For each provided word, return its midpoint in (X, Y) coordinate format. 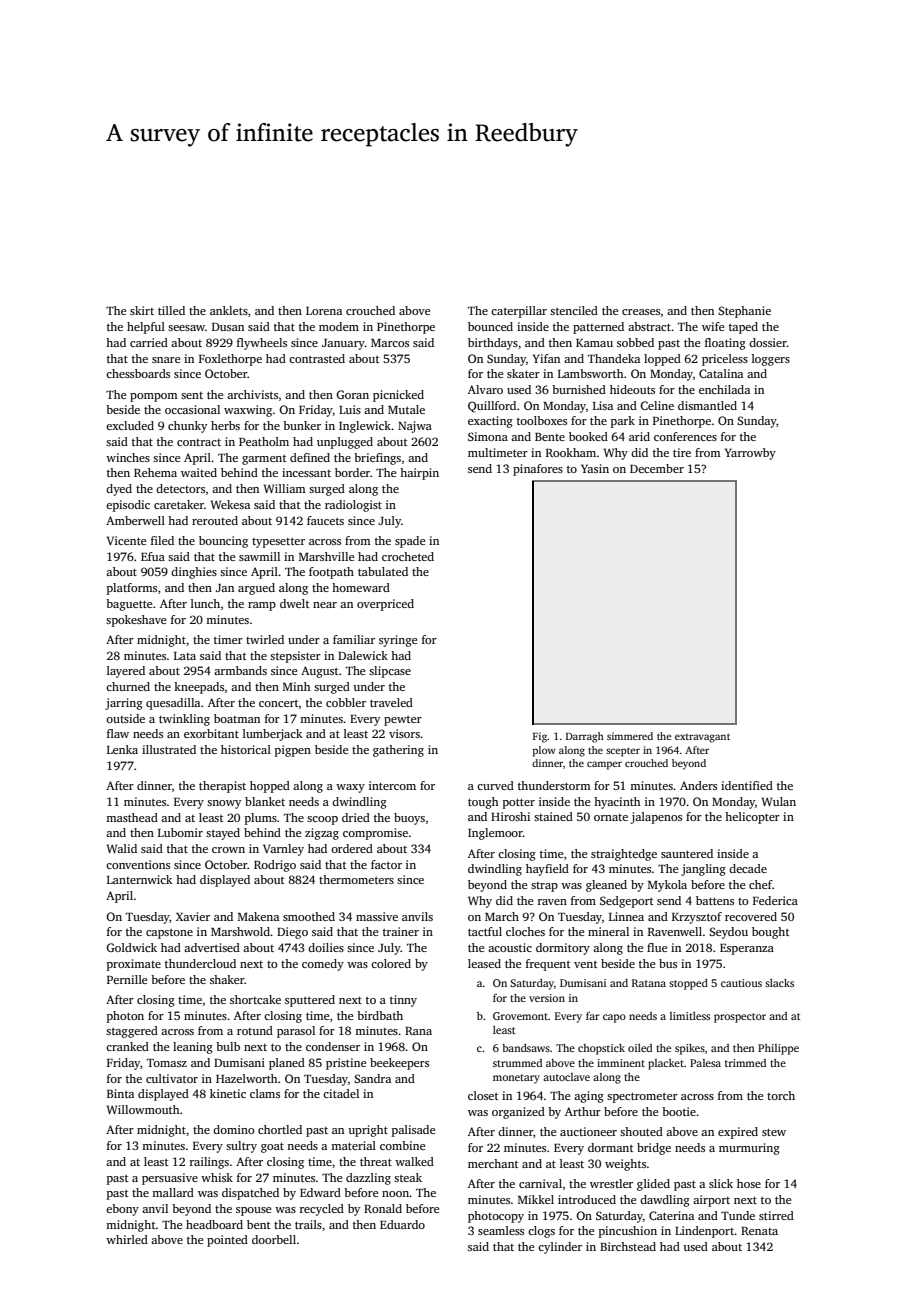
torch (781, 1095)
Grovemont (520, 1016)
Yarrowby (750, 454)
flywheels (262, 344)
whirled (127, 1239)
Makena (258, 916)
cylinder (560, 1248)
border (352, 472)
